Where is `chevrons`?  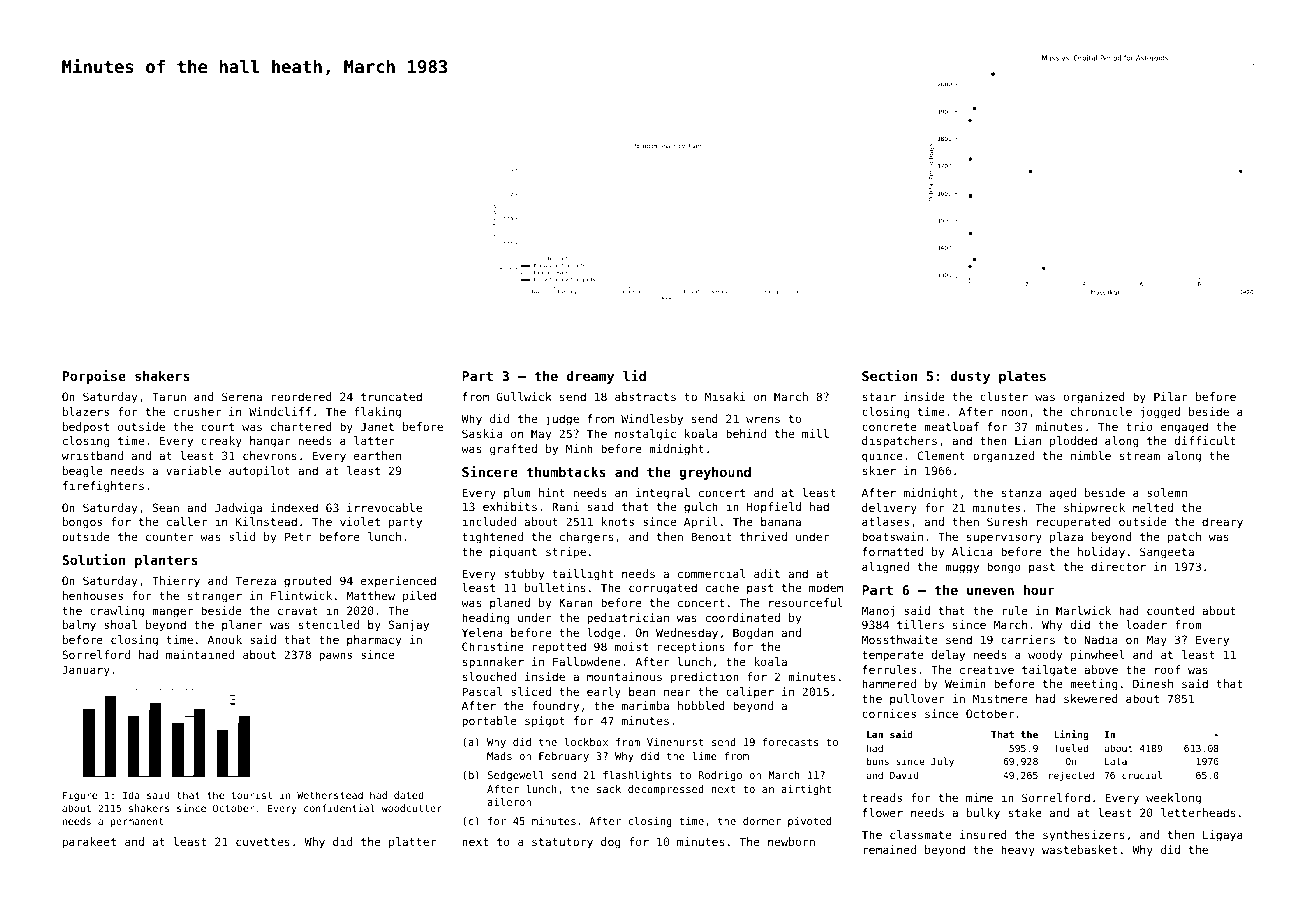
chevrons is located at coordinates (270, 455).
